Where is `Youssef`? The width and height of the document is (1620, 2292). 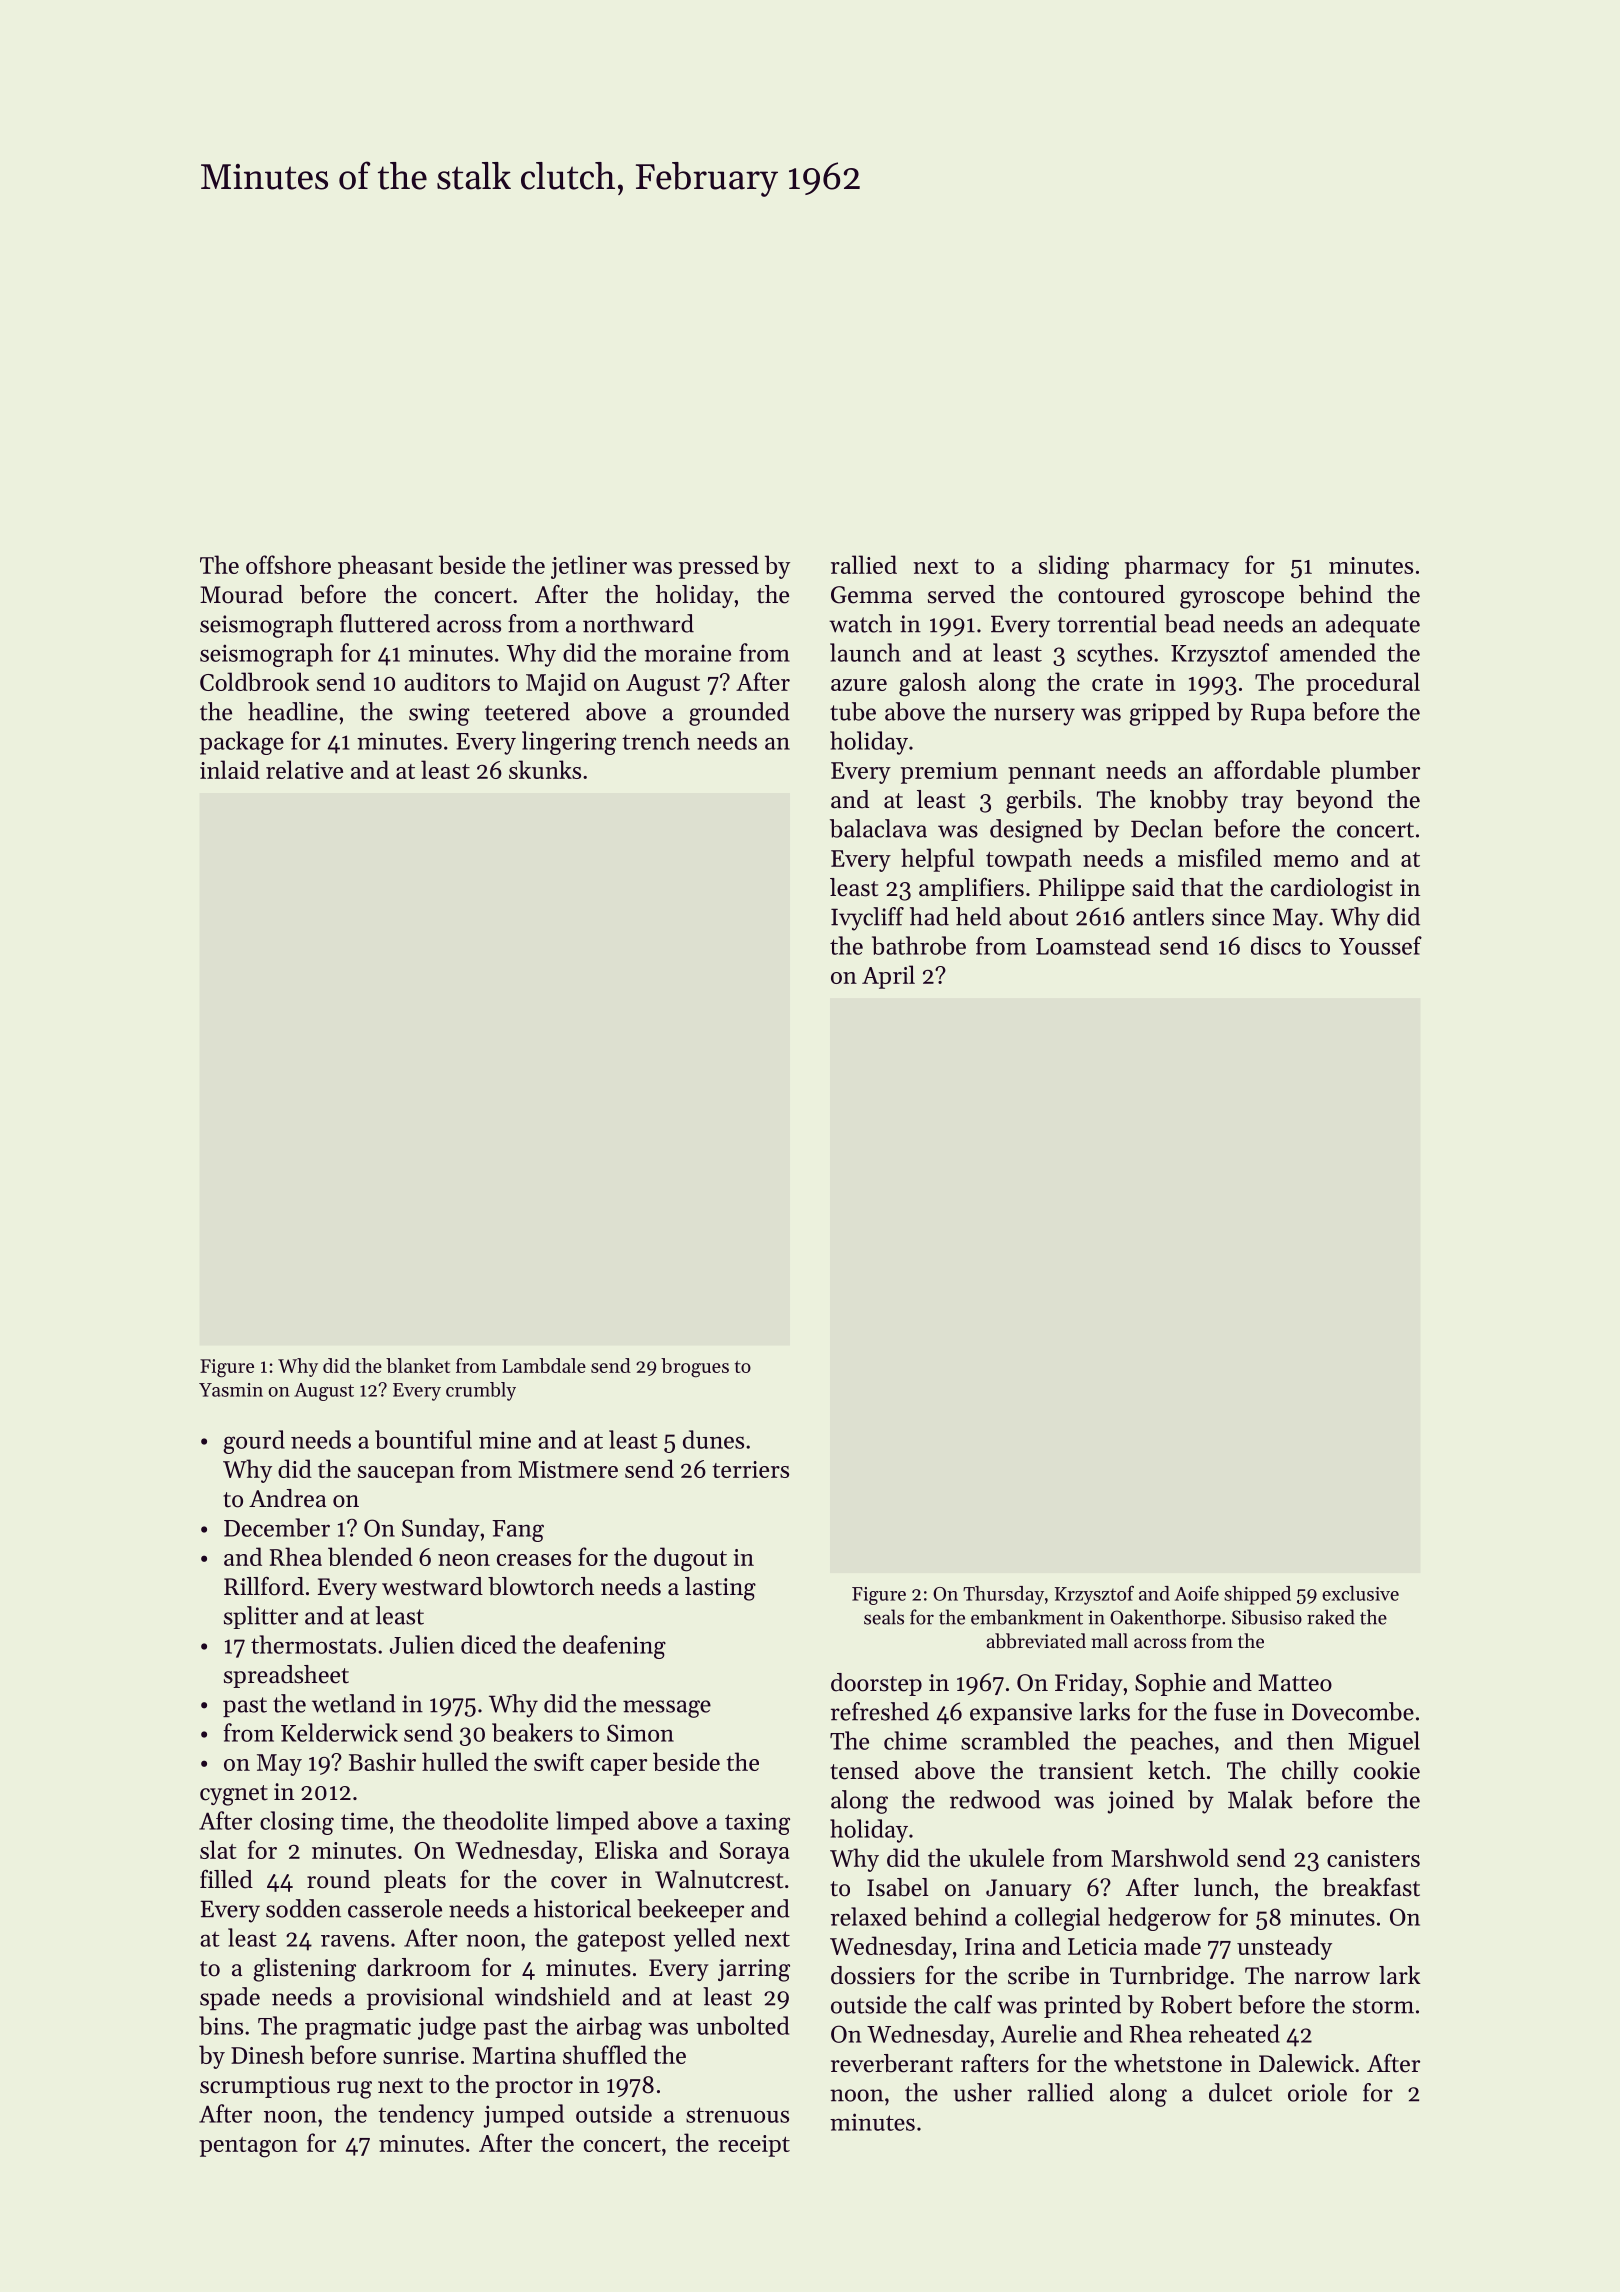
Youssef is located at coordinates (1380, 945).
